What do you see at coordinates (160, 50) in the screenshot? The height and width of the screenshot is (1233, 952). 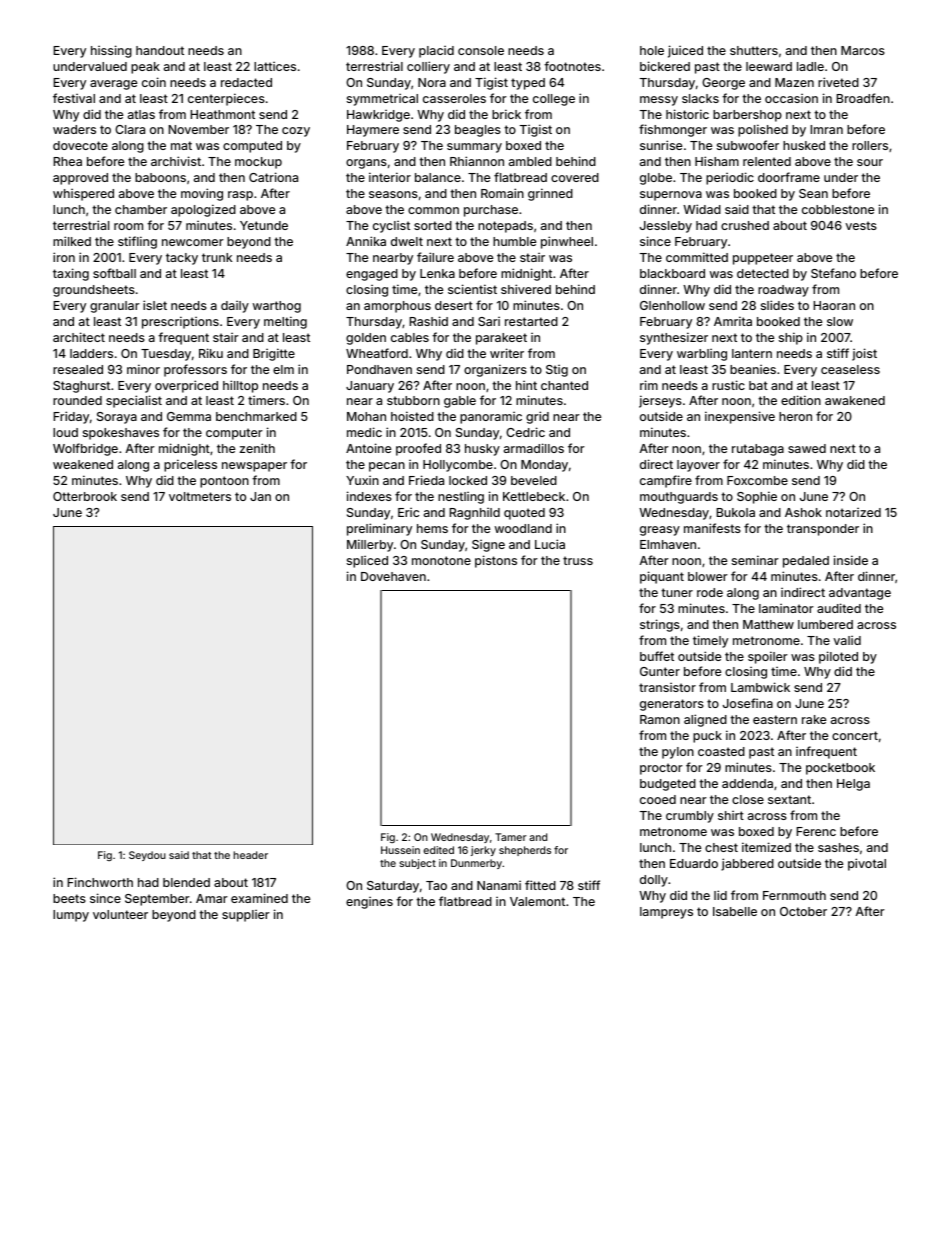 I see `handout` at bounding box center [160, 50].
